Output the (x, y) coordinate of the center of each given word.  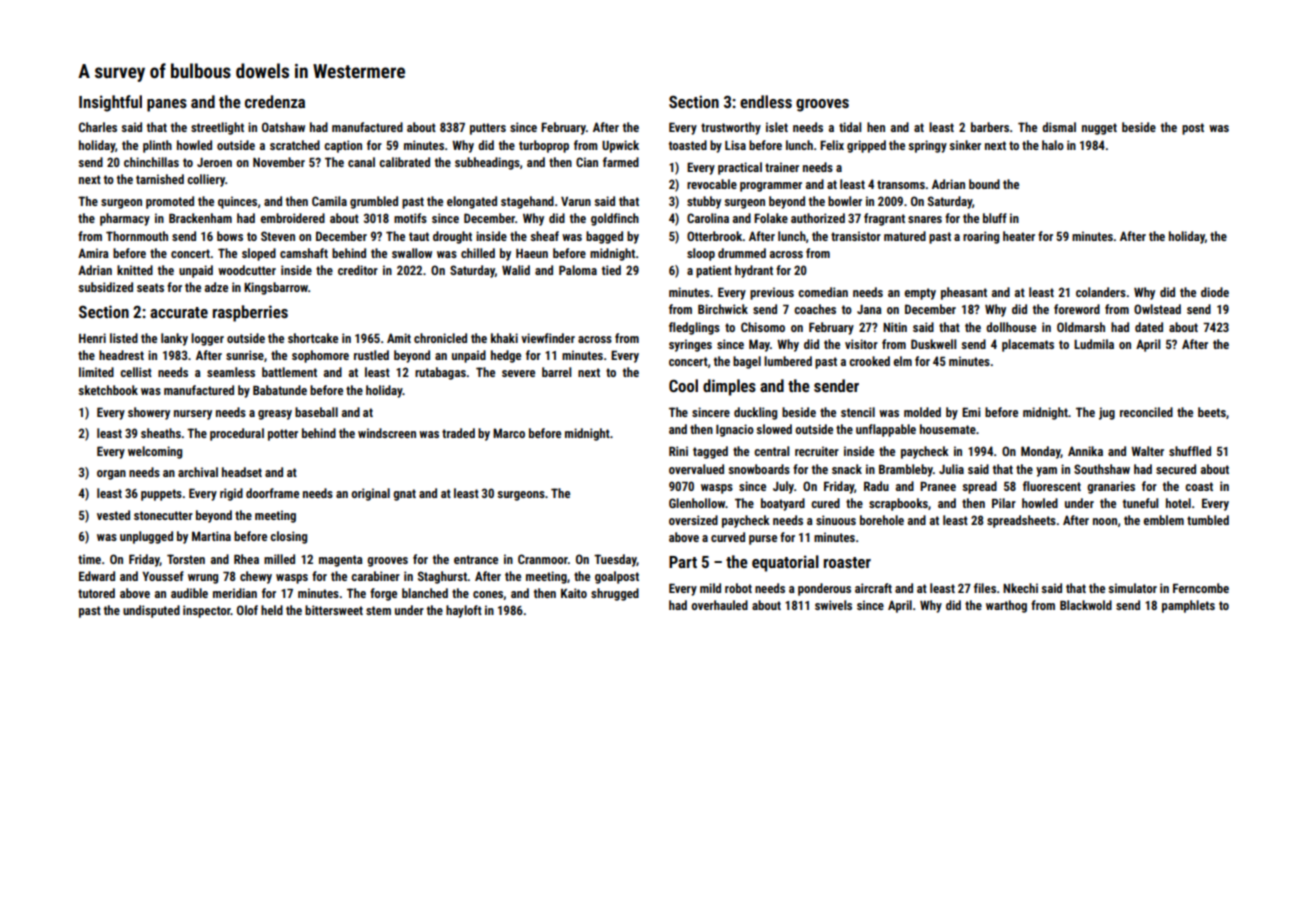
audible (189, 593)
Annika (1085, 451)
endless (766, 101)
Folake (771, 218)
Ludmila (1094, 344)
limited (96, 372)
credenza (275, 101)
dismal (1059, 127)
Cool (683, 385)
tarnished (160, 179)
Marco (509, 433)
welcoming (155, 452)
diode (1215, 292)
